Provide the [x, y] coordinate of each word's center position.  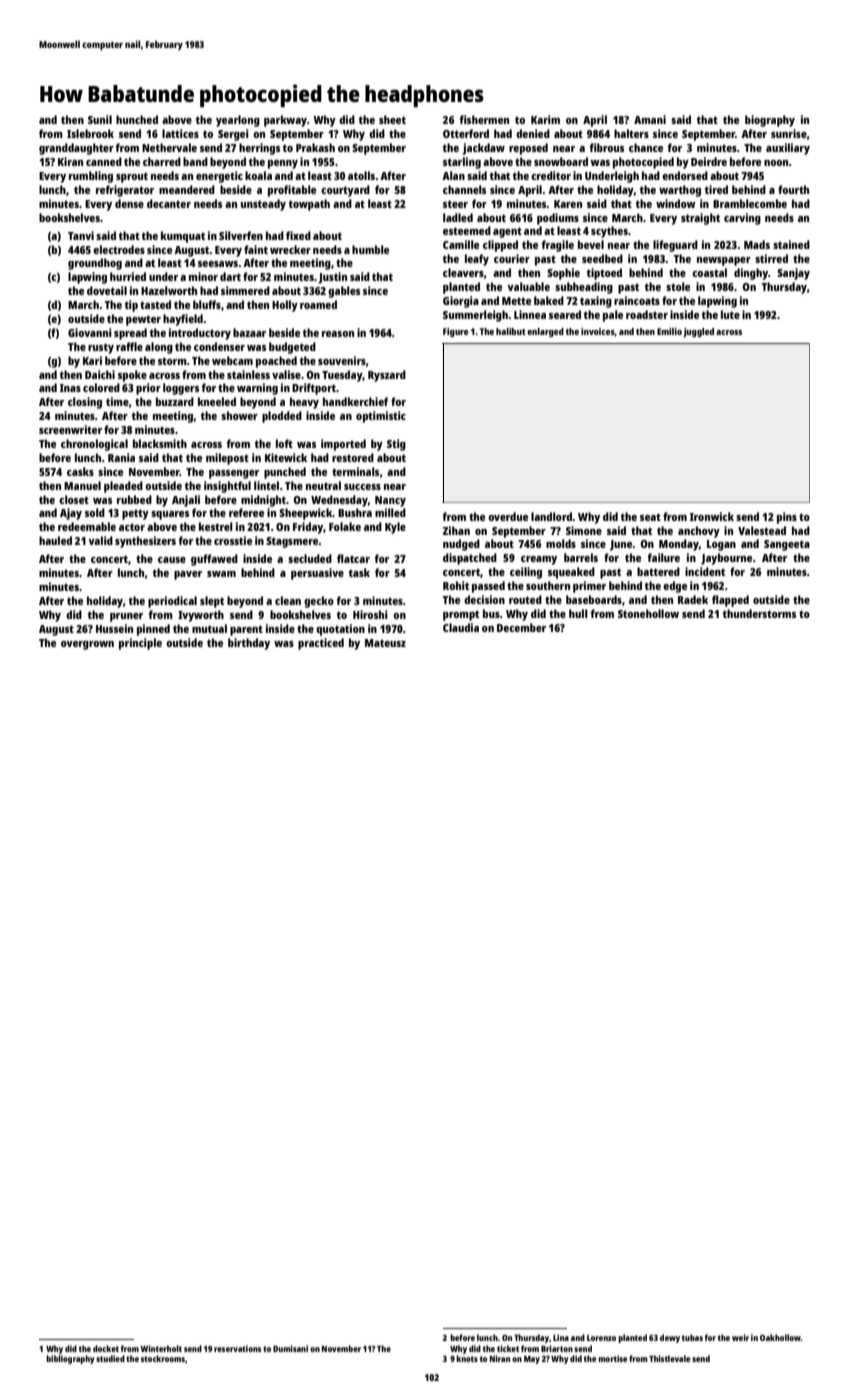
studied [110, 1358]
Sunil [100, 119]
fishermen [484, 119]
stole [678, 286]
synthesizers [145, 542]
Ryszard [387, 376]
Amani [650, 119]
